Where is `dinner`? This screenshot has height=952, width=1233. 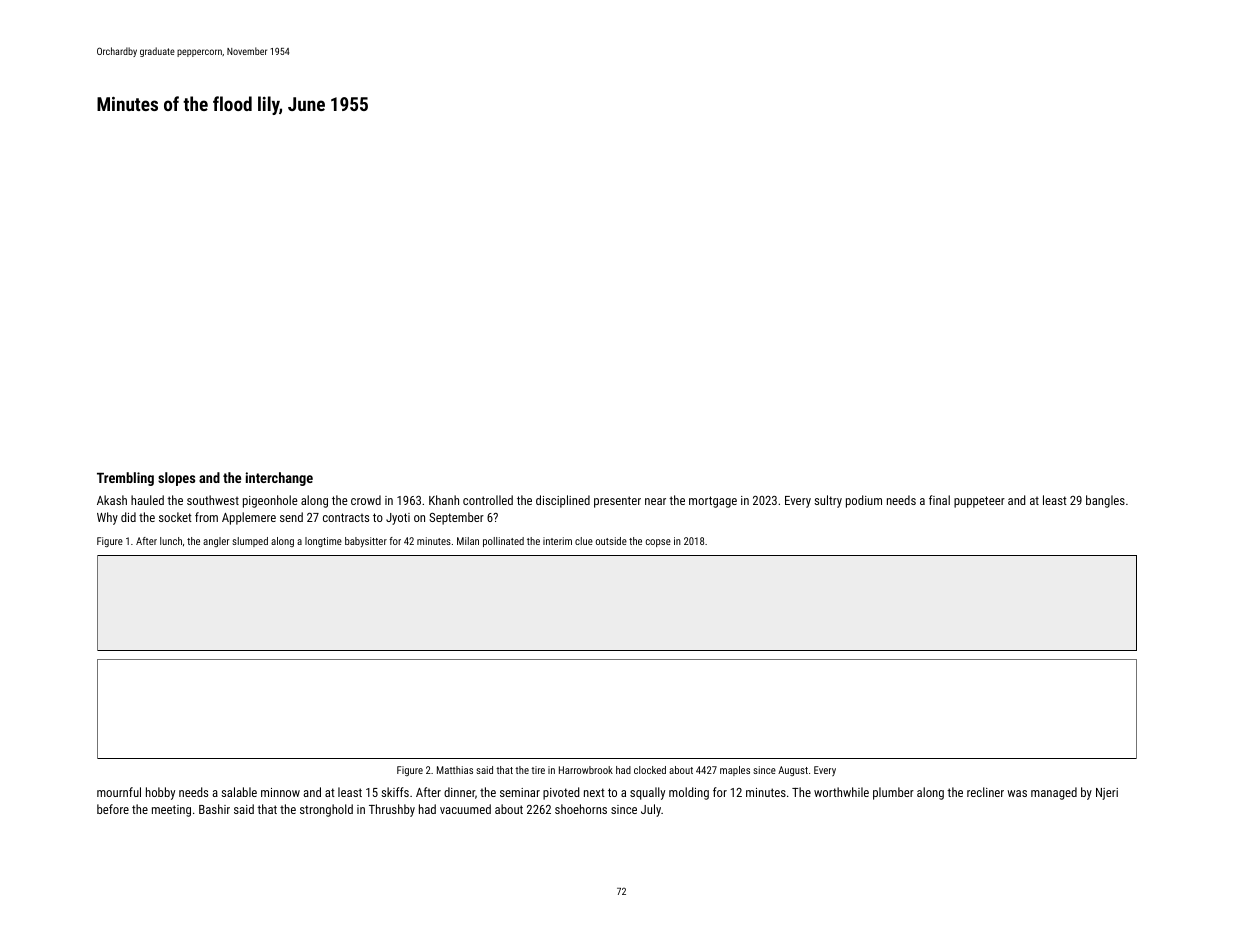
dinner is located at coordinates (459, 792).
